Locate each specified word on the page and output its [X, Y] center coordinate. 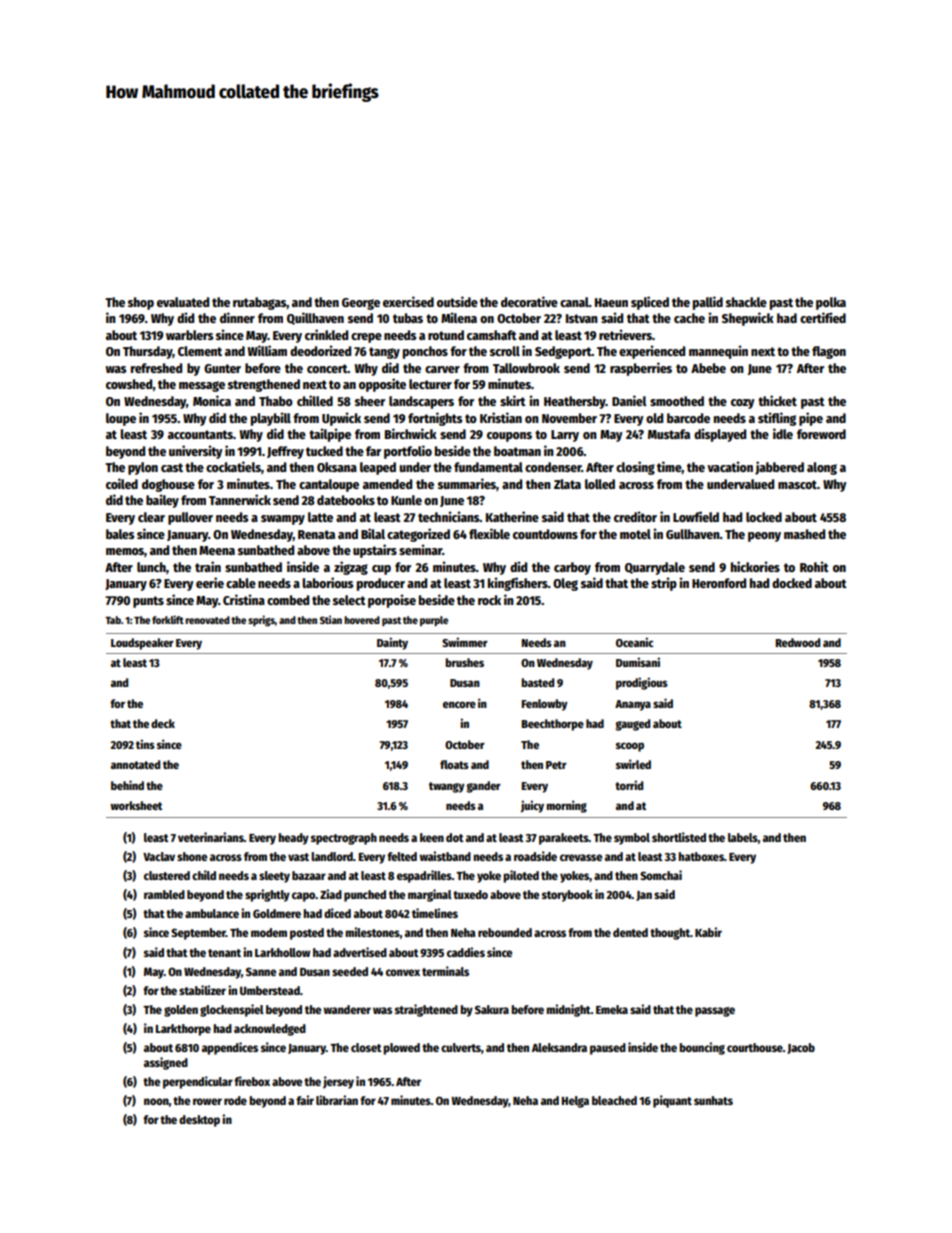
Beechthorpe [553, 725]
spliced [650, 303]
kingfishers [518, 584]
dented [630, 932]
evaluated [183, 302]
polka [831, 303]
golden [181, 1011]
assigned [166, 1063]
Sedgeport [563, 352]
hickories [755, 566]
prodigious [642, 683]
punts [148, 602]
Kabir [708, 932]
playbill [271, 419]
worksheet [136, 805]
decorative [529, 301]
